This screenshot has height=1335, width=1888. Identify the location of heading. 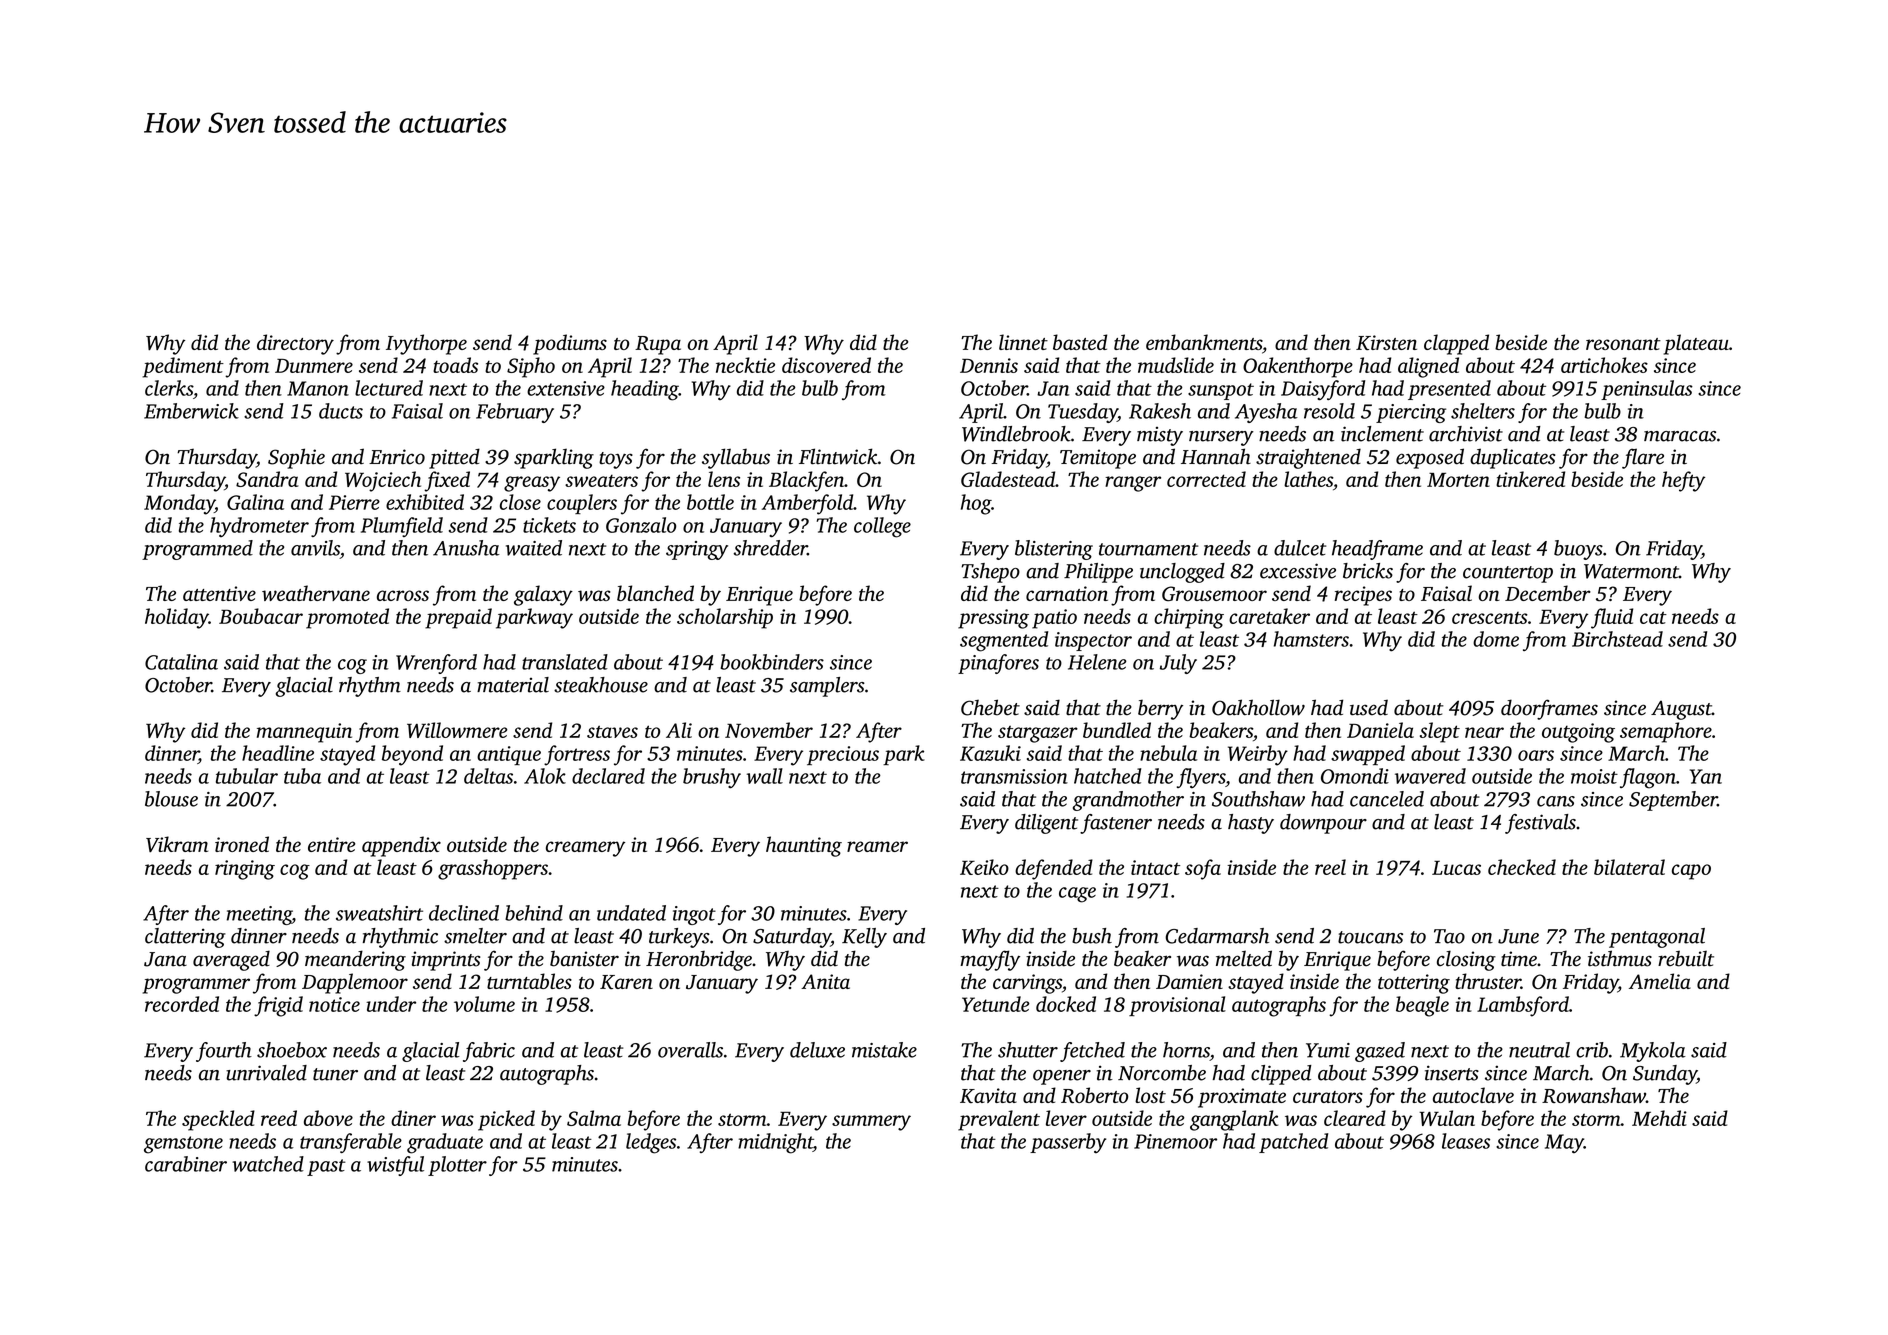
(645, 390).
